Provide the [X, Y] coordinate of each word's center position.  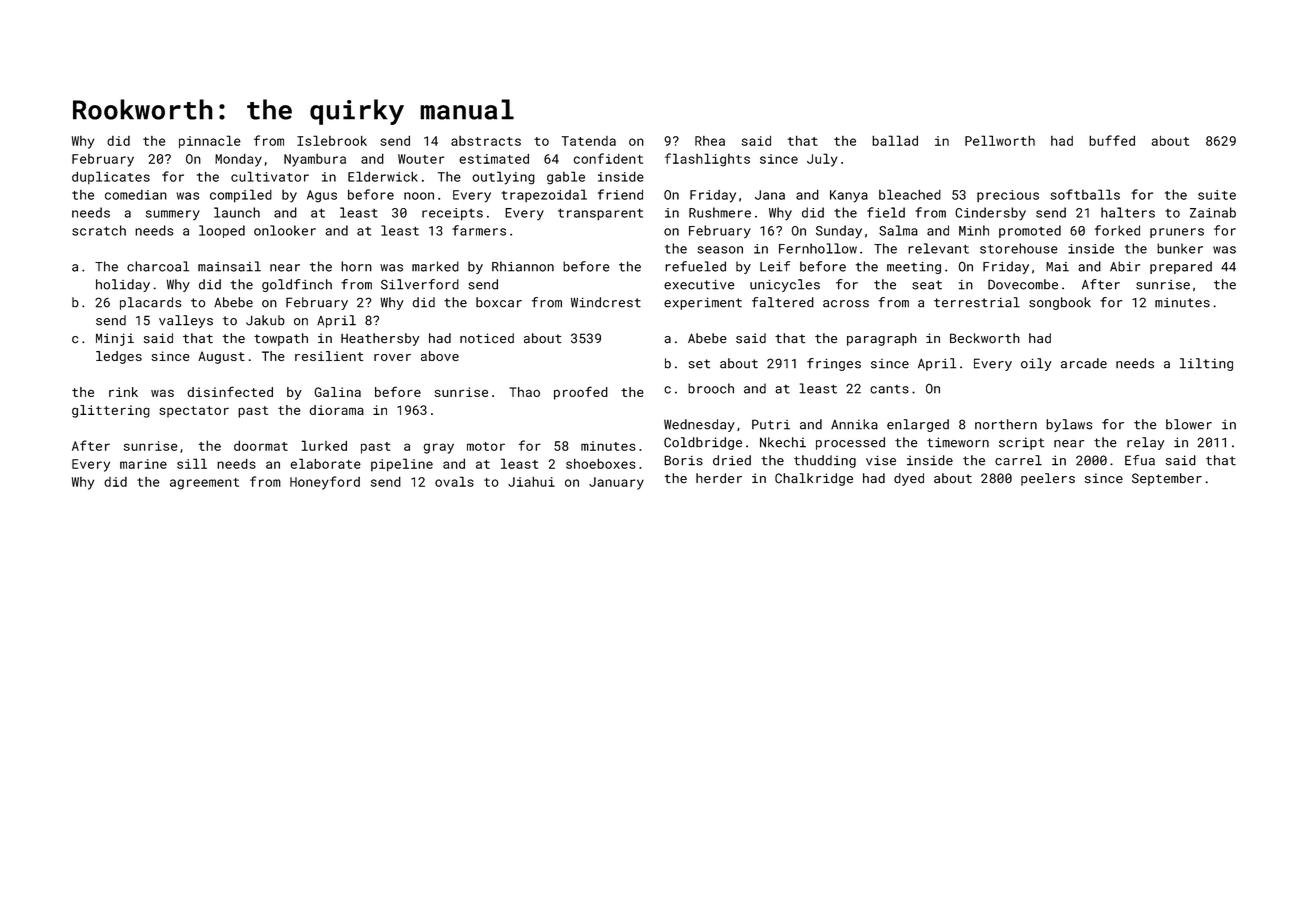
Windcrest [606, 302]
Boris [683, 460]
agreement [204, 484]
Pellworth [1000, 140]
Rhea [710, 141]
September [1167, 479]
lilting [1206, 364]
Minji [115, 339]
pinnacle [210, 141]
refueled [695, 266]
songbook [1060, 303]
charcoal [158, 266]
